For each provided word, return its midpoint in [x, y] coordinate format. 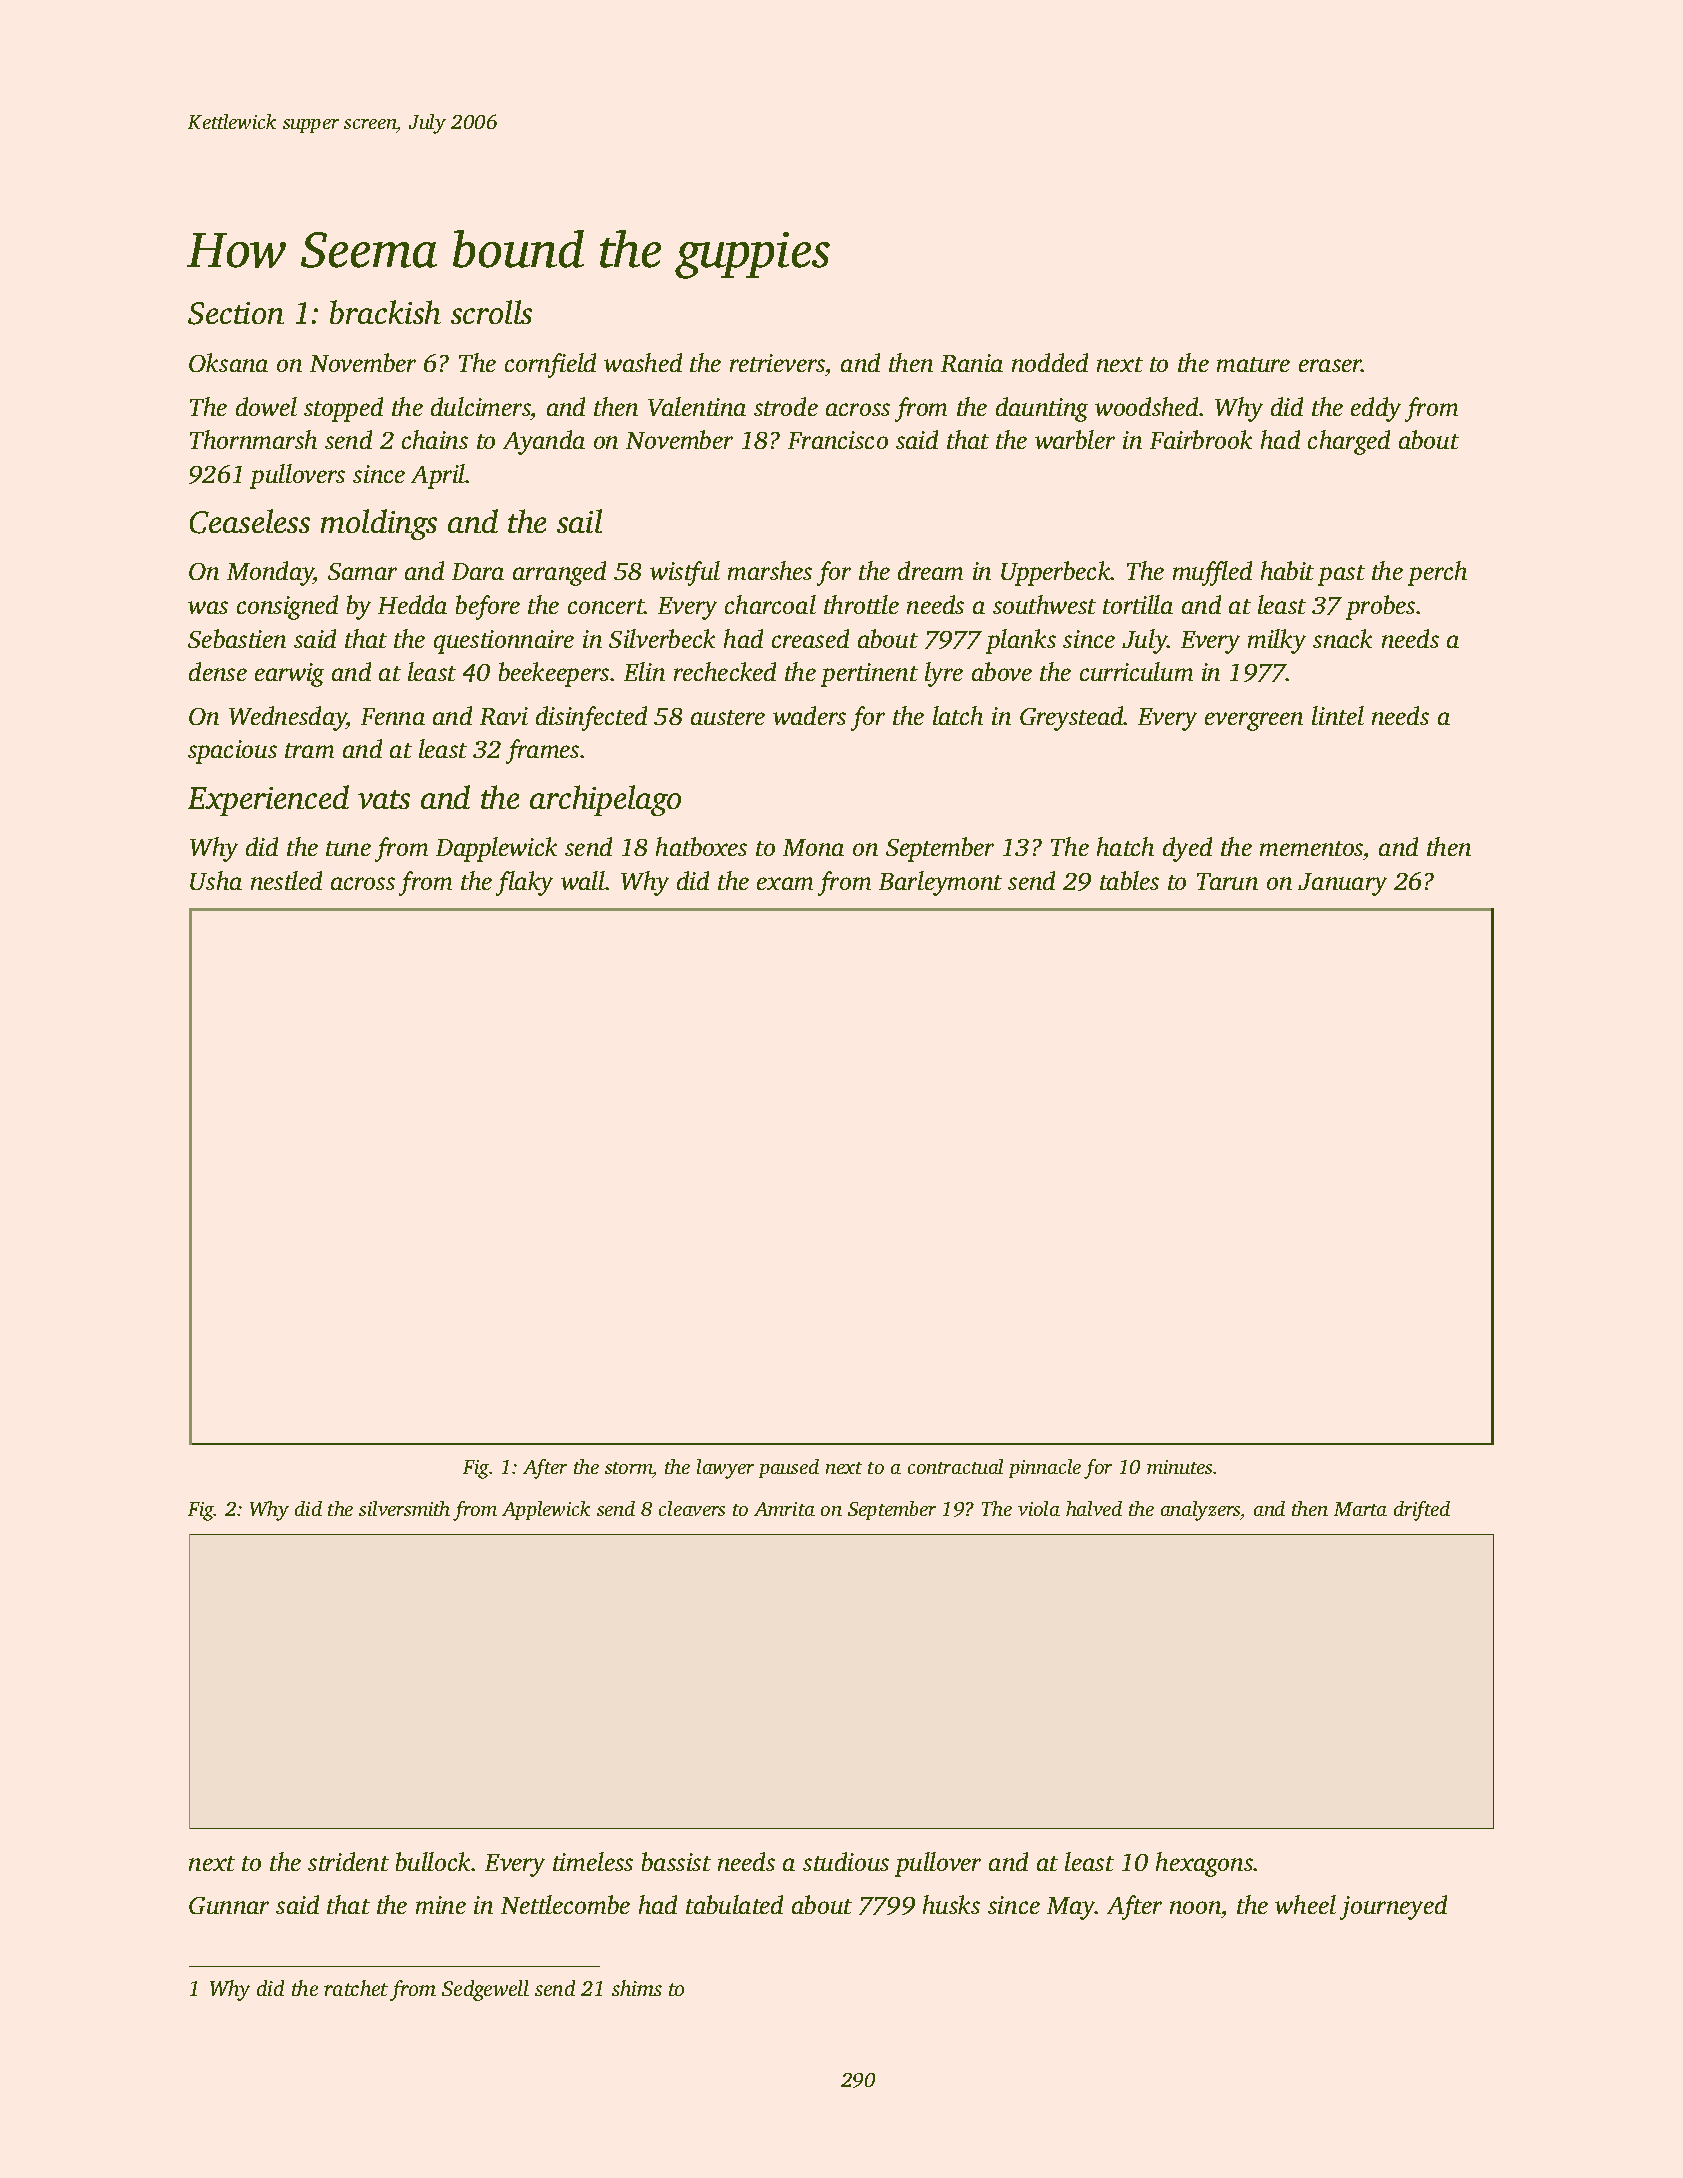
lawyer [725, 1469]
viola [1039, 1508]
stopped [343, 409]
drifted [1422, 1511]
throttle [861, 604]
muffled [1212, 573]
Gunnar [229, 1905]
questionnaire [504, 642]
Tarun [1227, 881]
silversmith [404, 1508]
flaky [524, 883]
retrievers [777, 363]
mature [1253, 364]
